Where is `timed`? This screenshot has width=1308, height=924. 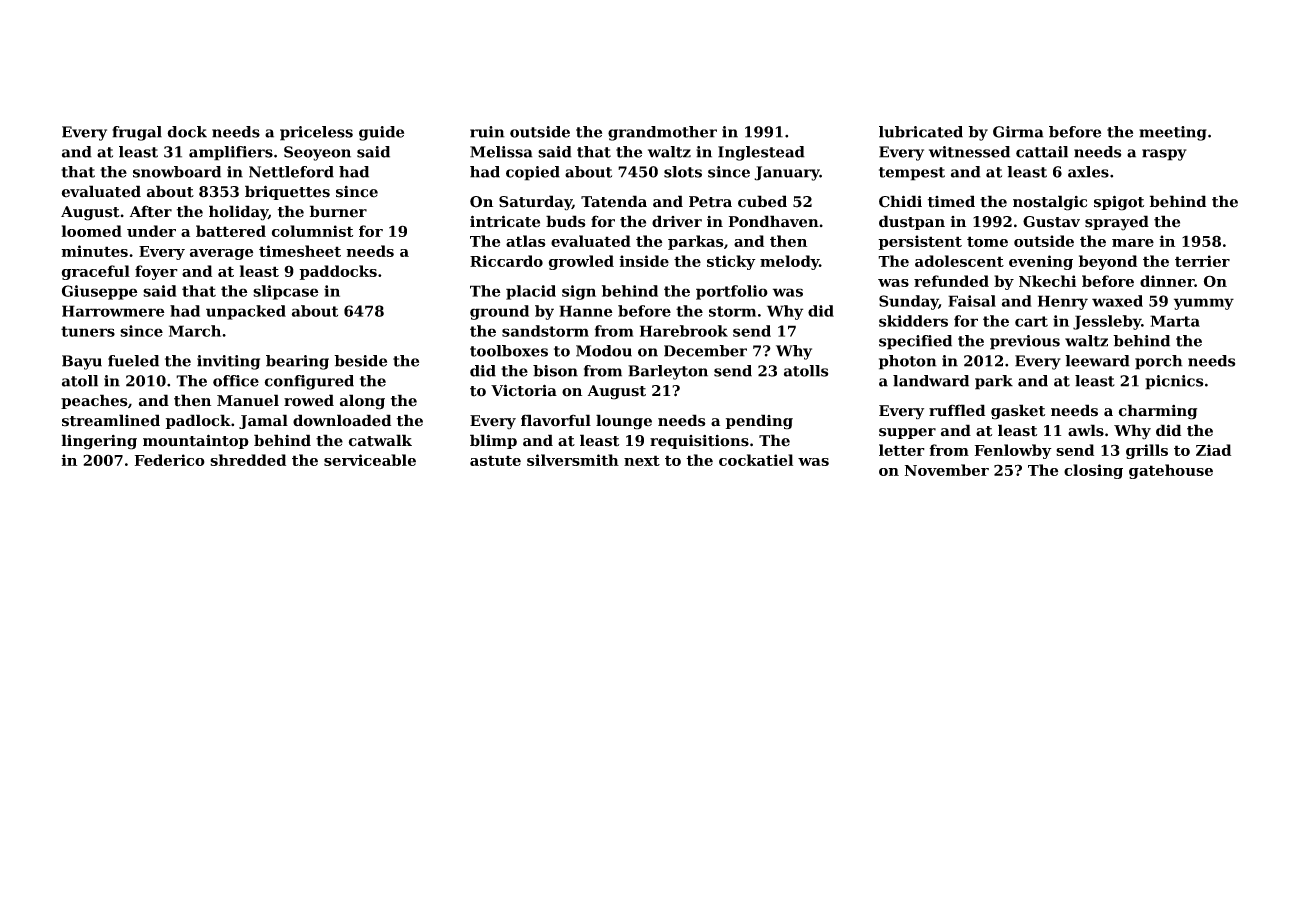
timed is located at coordinates (951, 201).
